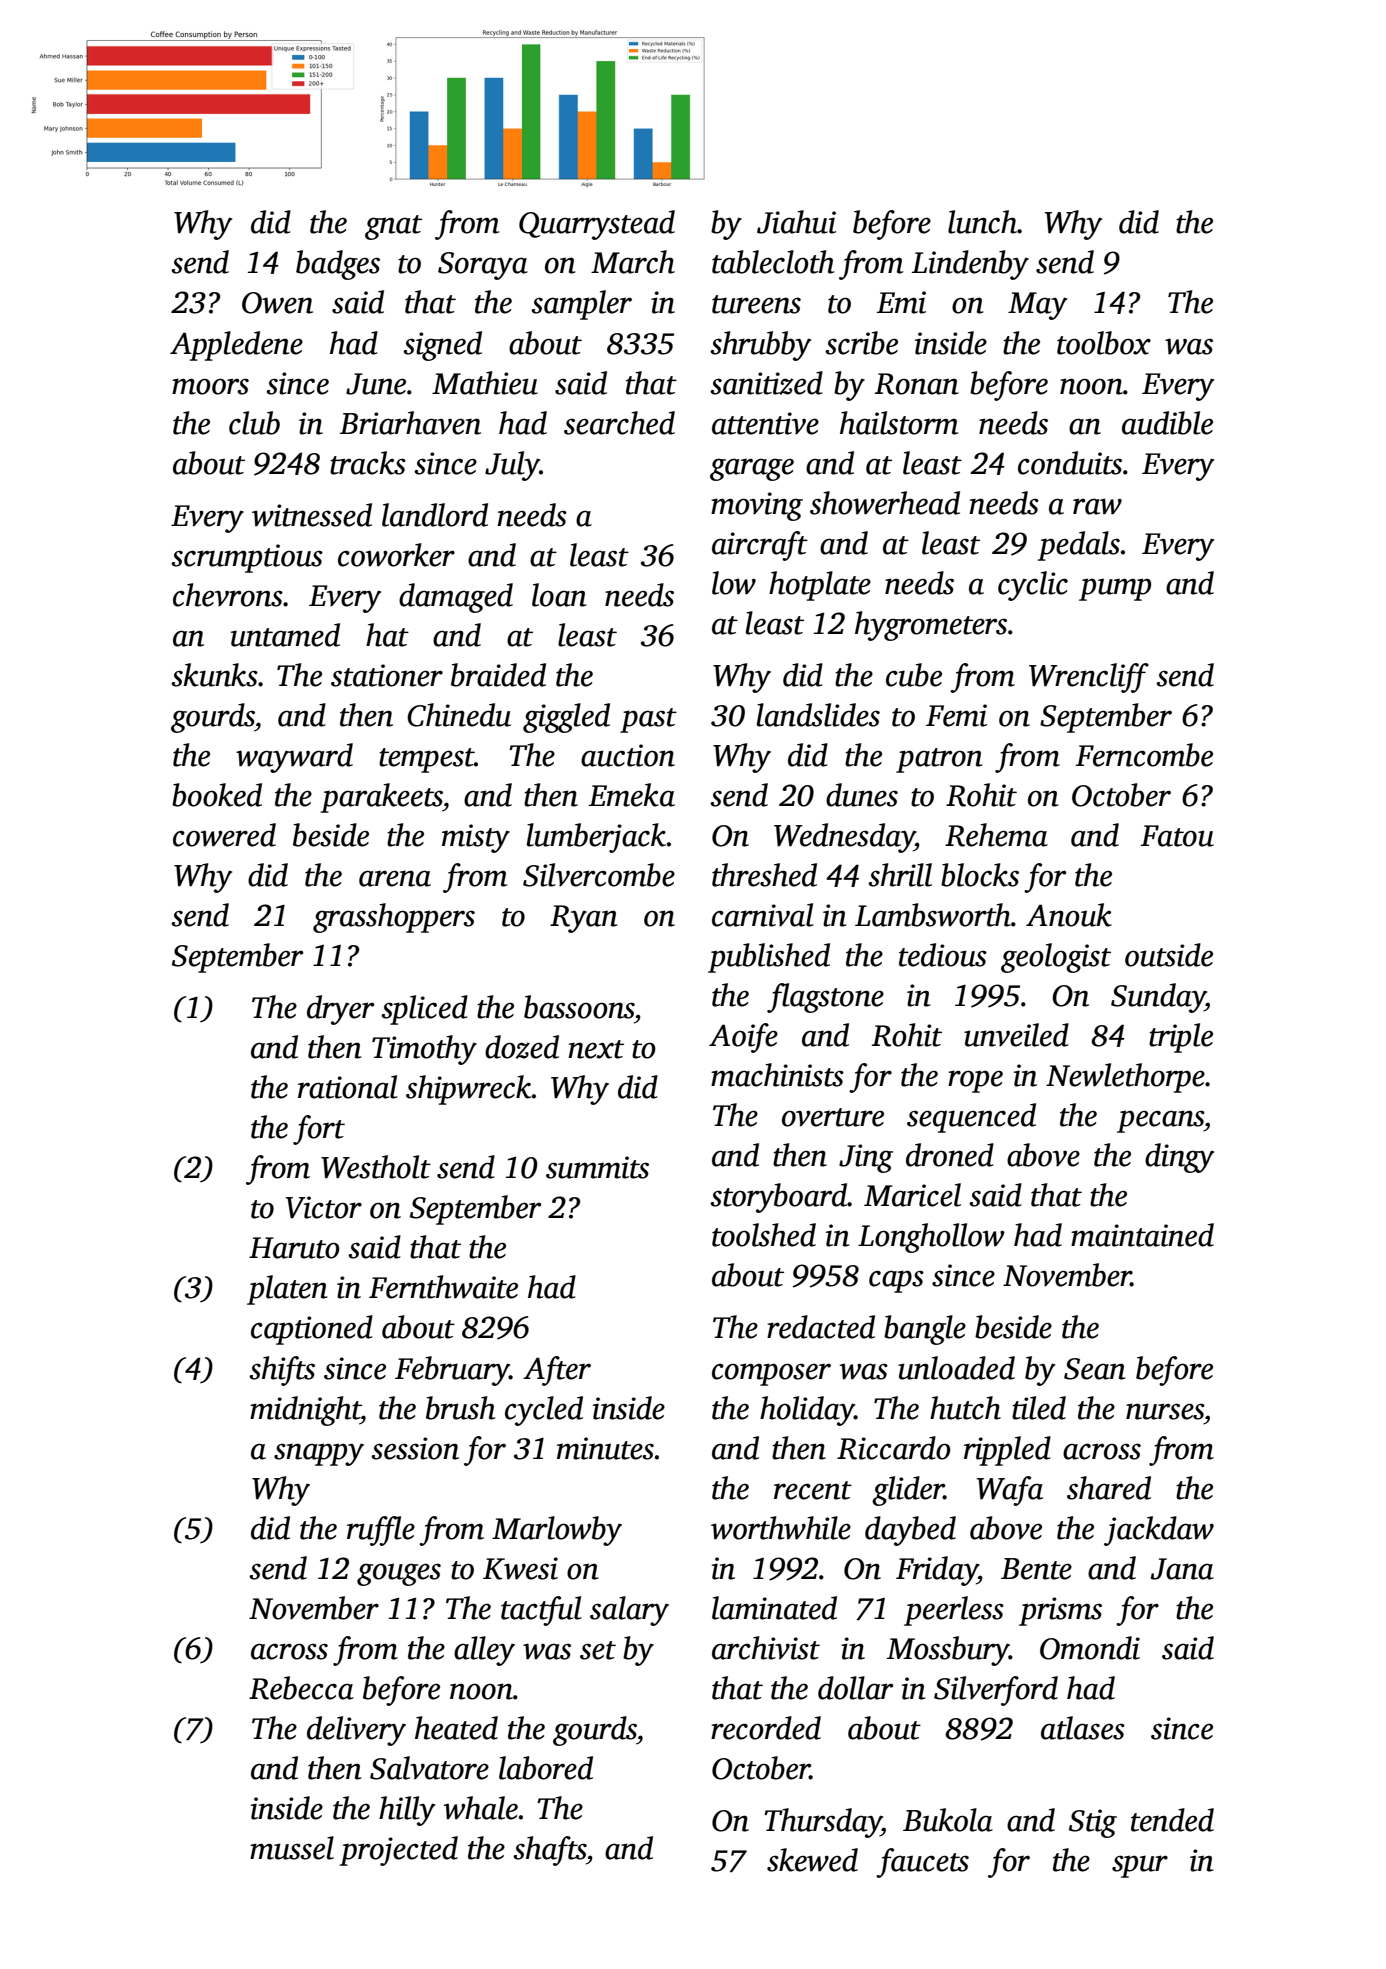 This image has width=1386, height=1969. I want to click on composer, so click(771, 1374).
